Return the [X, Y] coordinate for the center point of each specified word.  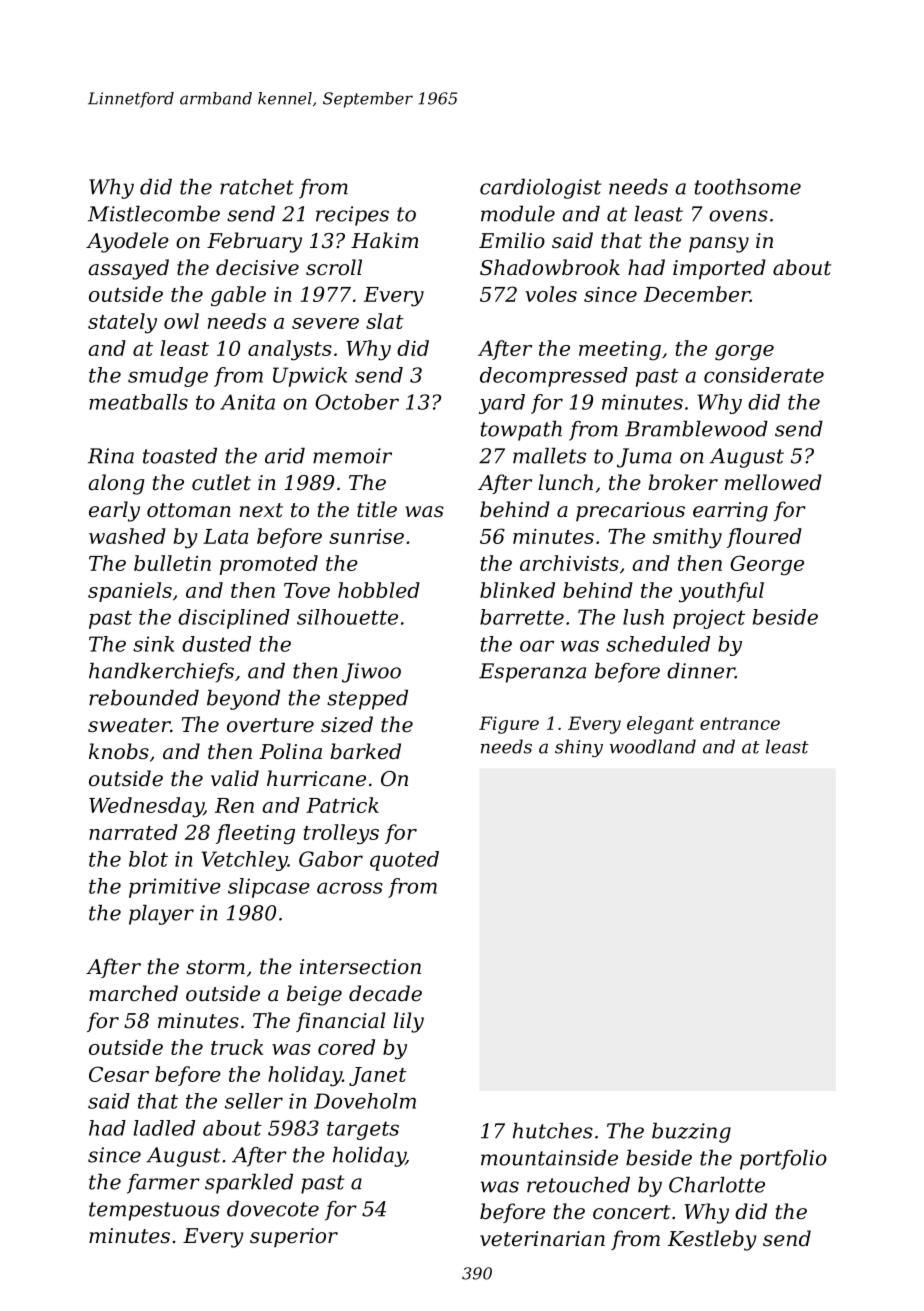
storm [215, 967]
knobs [119, 751]
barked [365, 751]
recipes [352, 216]
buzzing [691, 1133]
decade [385, 993]
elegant [660, 725]
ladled [164, 1128]
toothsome [748, 187]
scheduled [658, 644]
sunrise [366, 536]
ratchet [257, 187]
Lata [225, 536]
